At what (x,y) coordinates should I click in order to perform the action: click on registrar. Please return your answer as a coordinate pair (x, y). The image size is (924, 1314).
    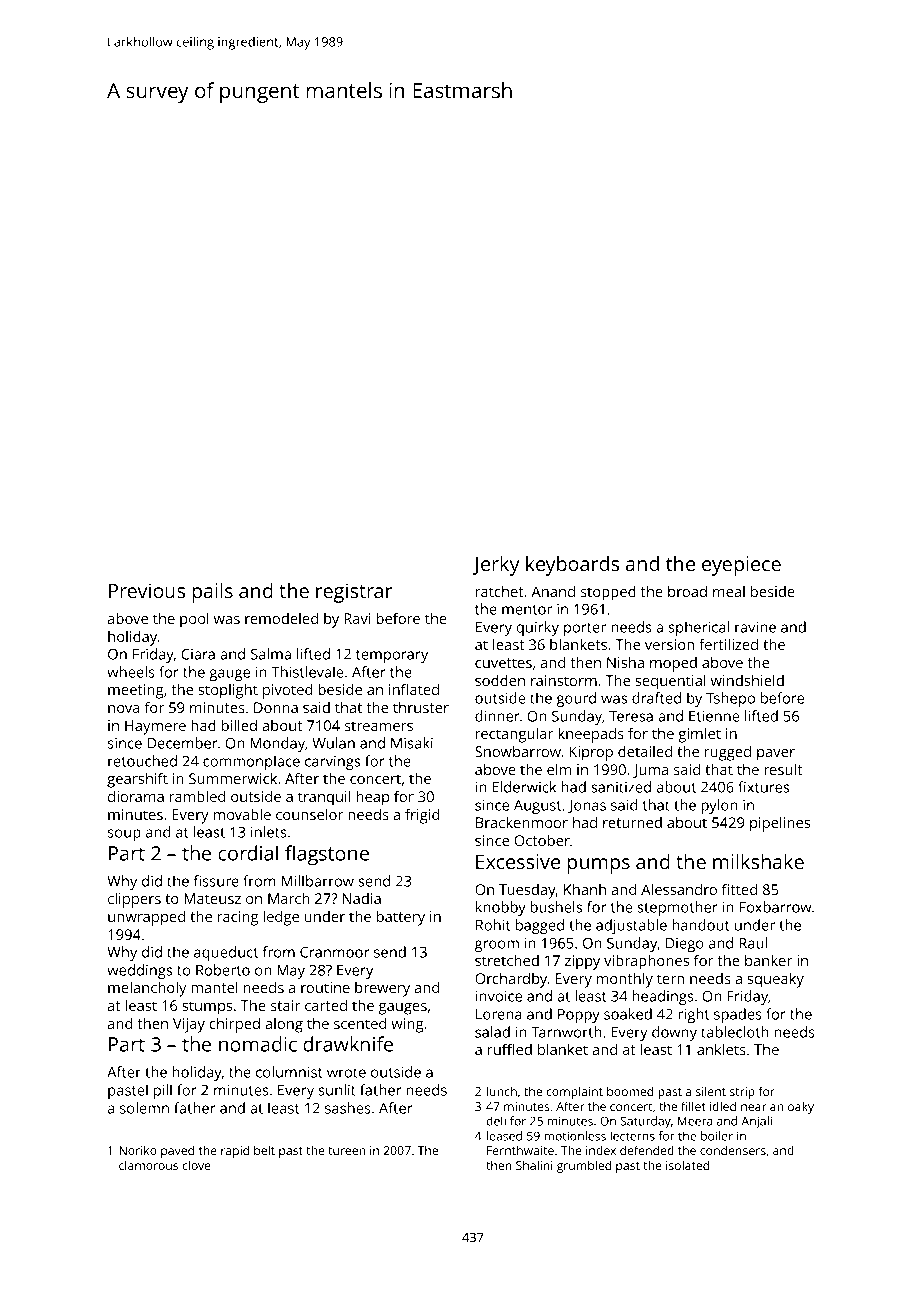
    Looking at the image, I should click on (354, 593).
